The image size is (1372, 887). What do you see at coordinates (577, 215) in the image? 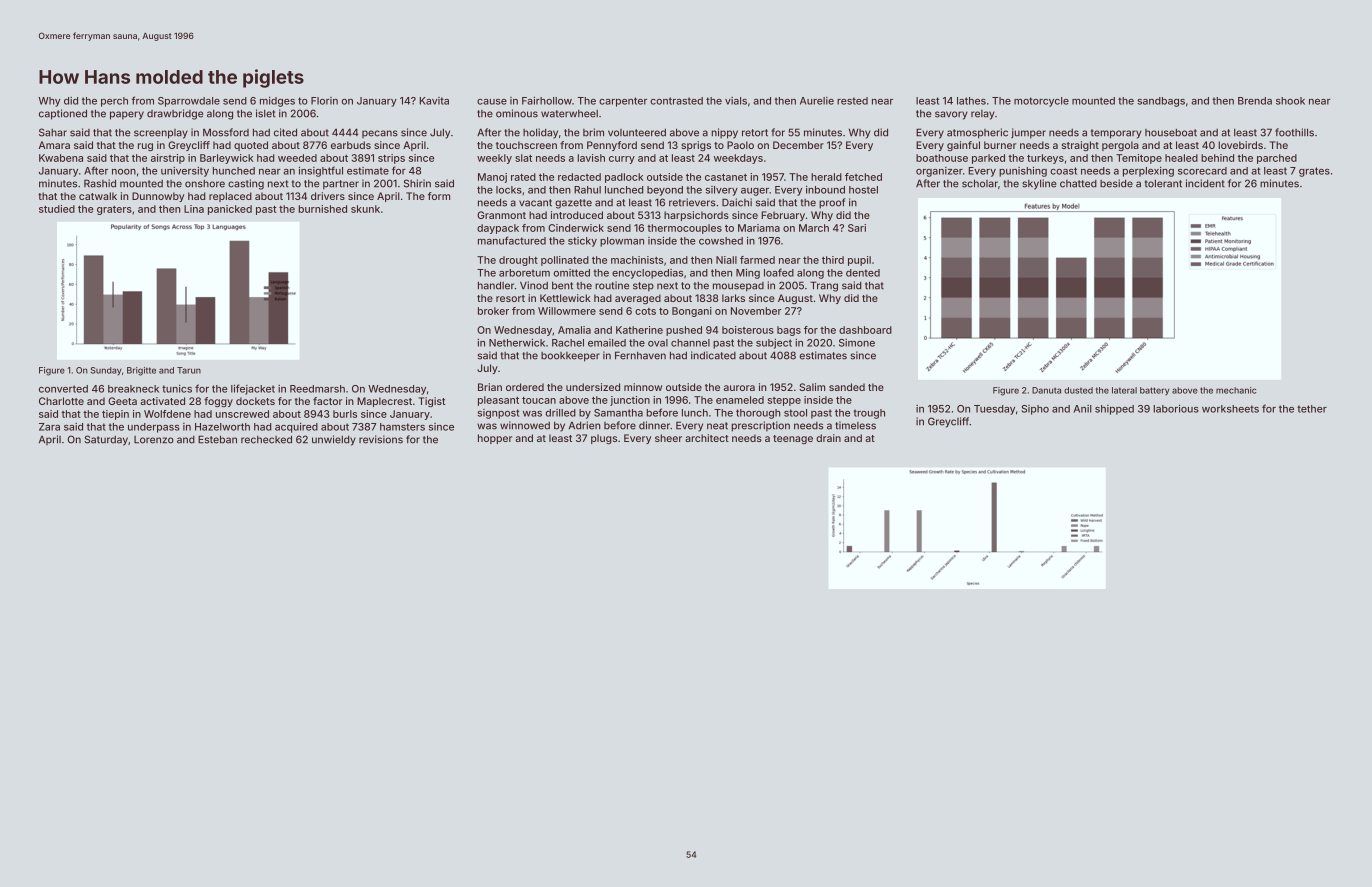
I see `introduced` at bounding box center [577, 215].
